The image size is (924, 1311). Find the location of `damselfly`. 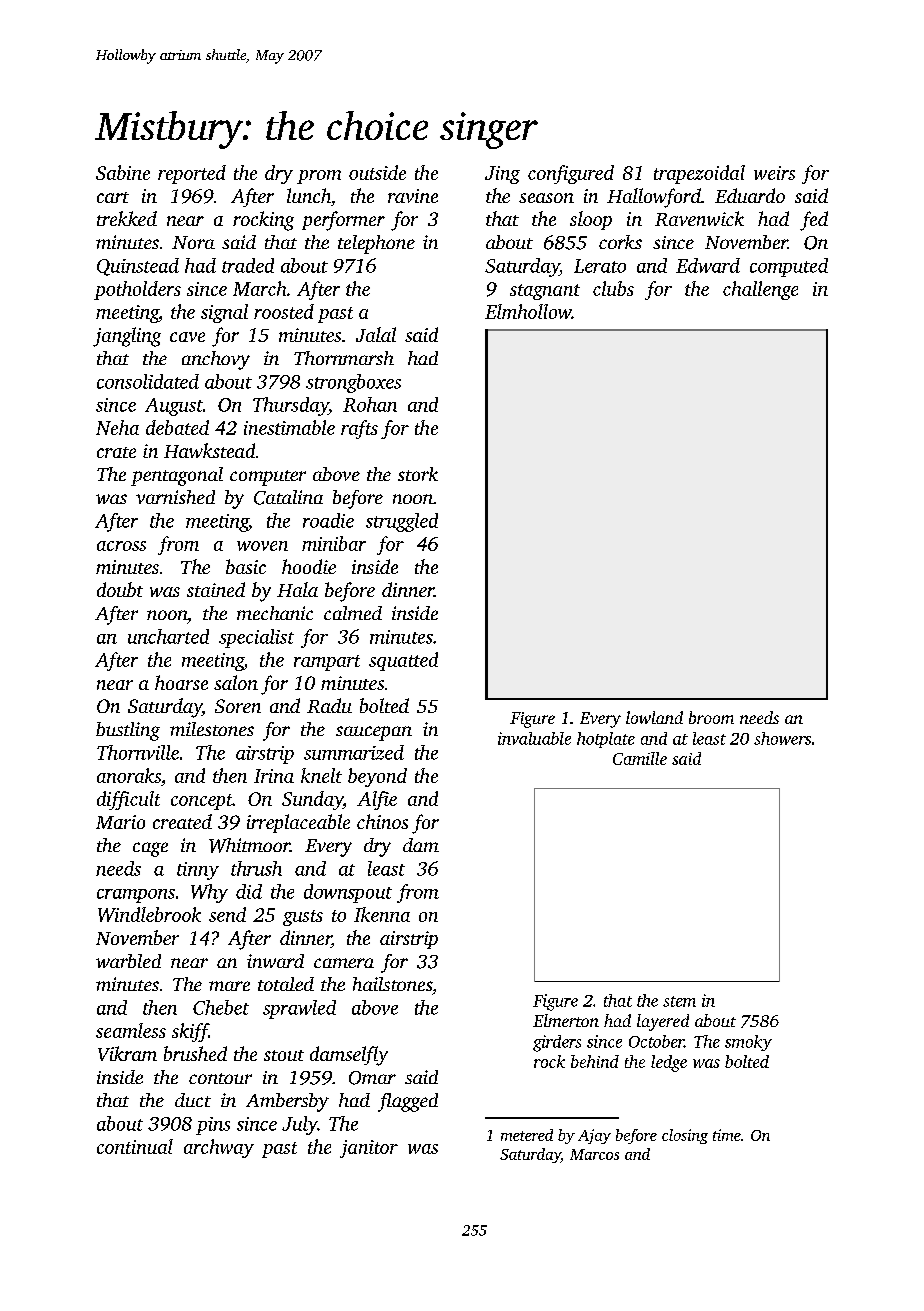

damselfly is located at coordinates (349, 1056).
